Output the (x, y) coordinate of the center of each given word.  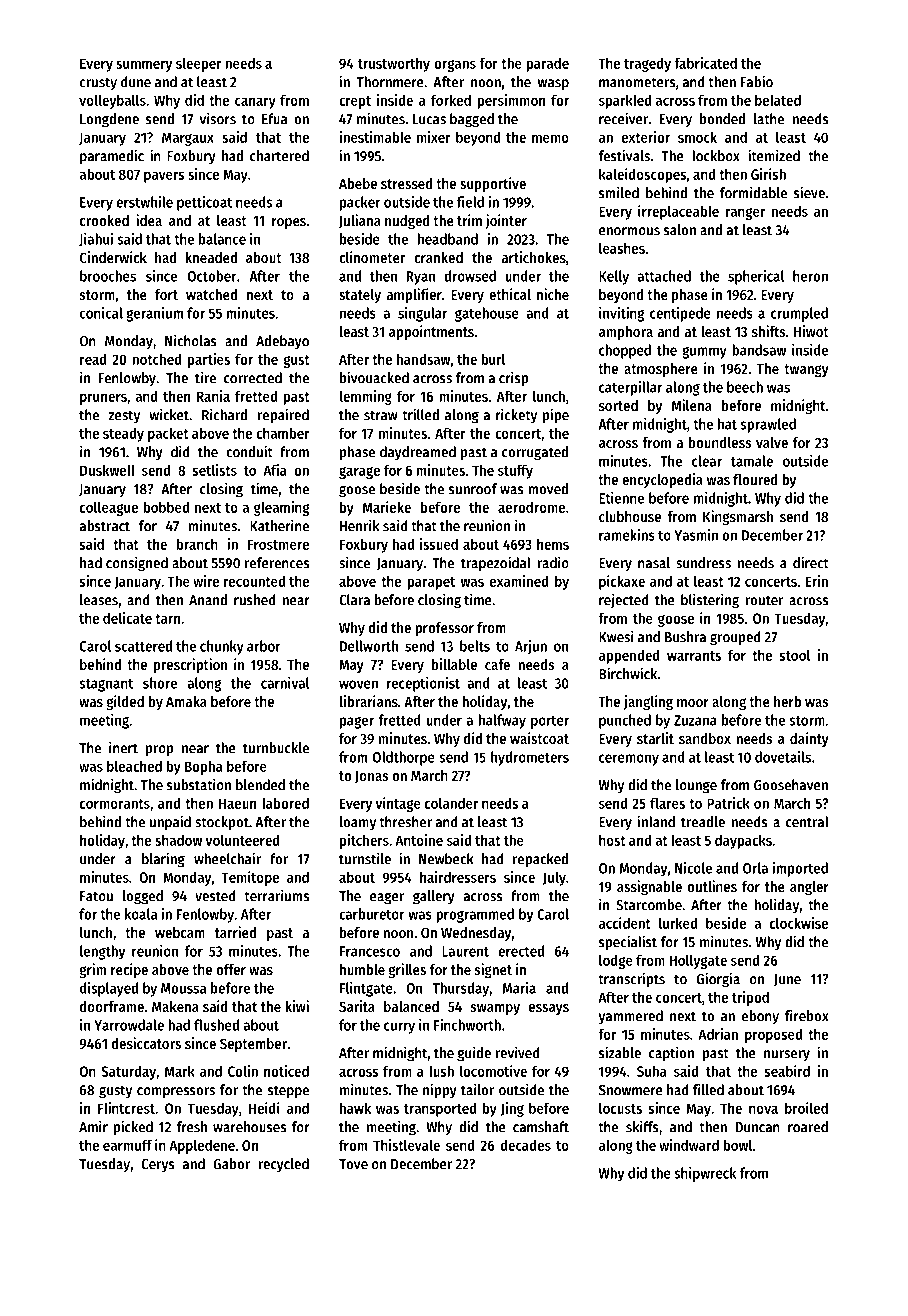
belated (778, 100)
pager (357, 723)
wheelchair (227, 858)
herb (787, 701)
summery (144, 66)
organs (455, 66)
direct (811, 562)
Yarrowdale (129, 1025)
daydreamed (418, 453)
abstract (105, 526)
